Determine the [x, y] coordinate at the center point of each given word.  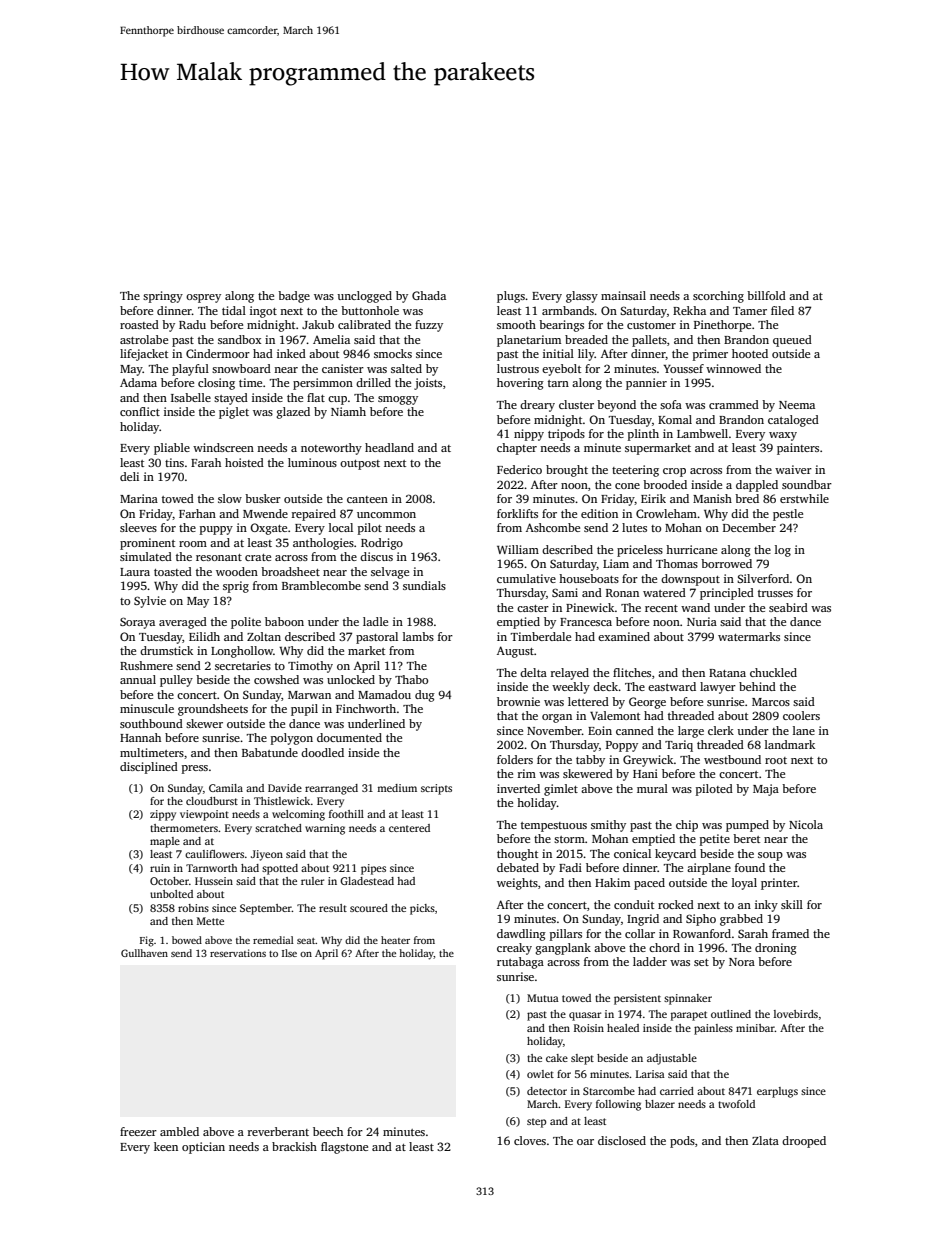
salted [406, 368]
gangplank [563, 949]
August [515, 652]
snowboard [241, 368]
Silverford [763, 578]
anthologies [323, 544]
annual [138, 679]
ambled [179, 1131]
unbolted [171, 894]
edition [599, 513]
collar [640, 933]
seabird [788, 607]
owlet [540, 1074]
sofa [671, 404]
